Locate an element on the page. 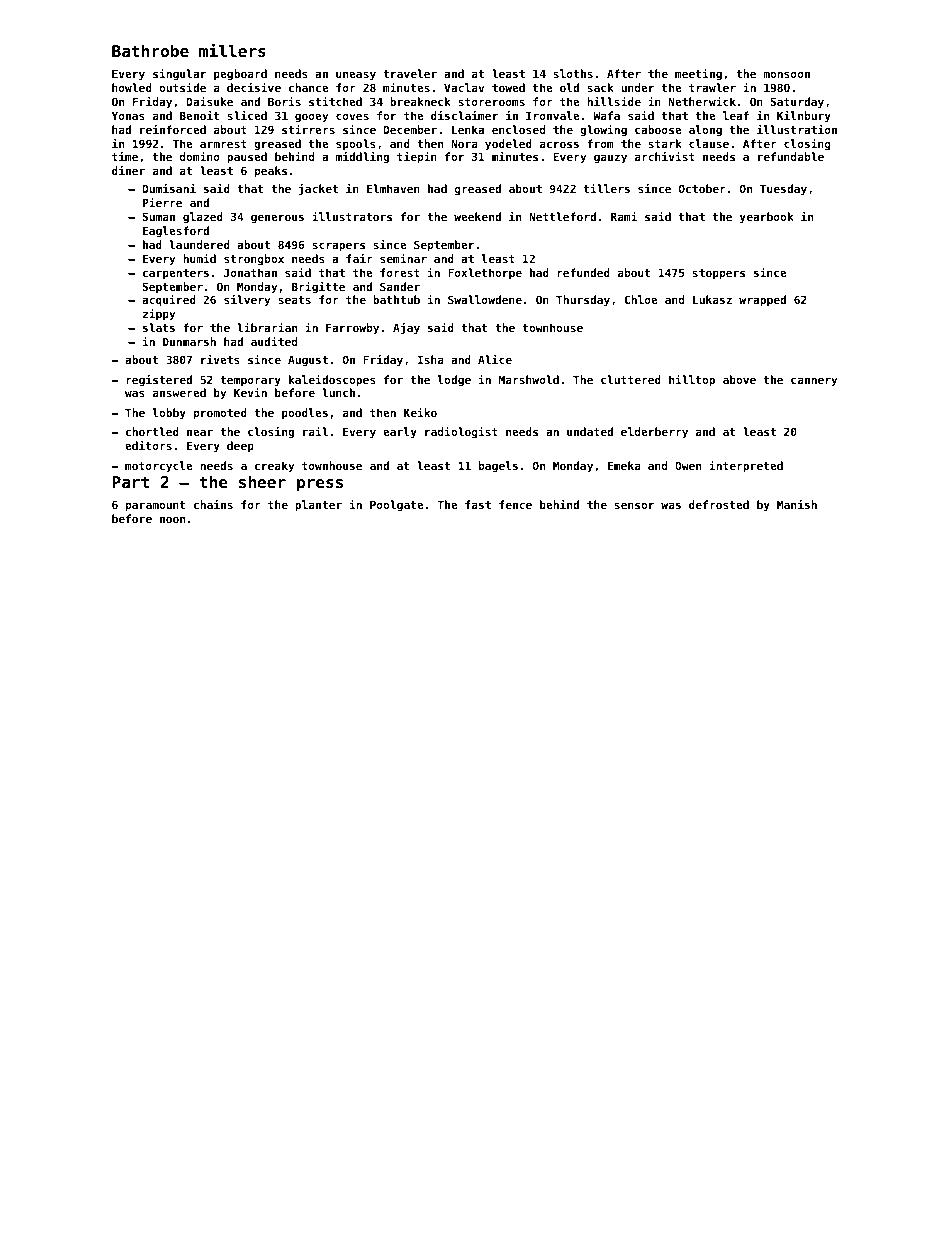  Eaglesford is located at coordinates (176, 232).
